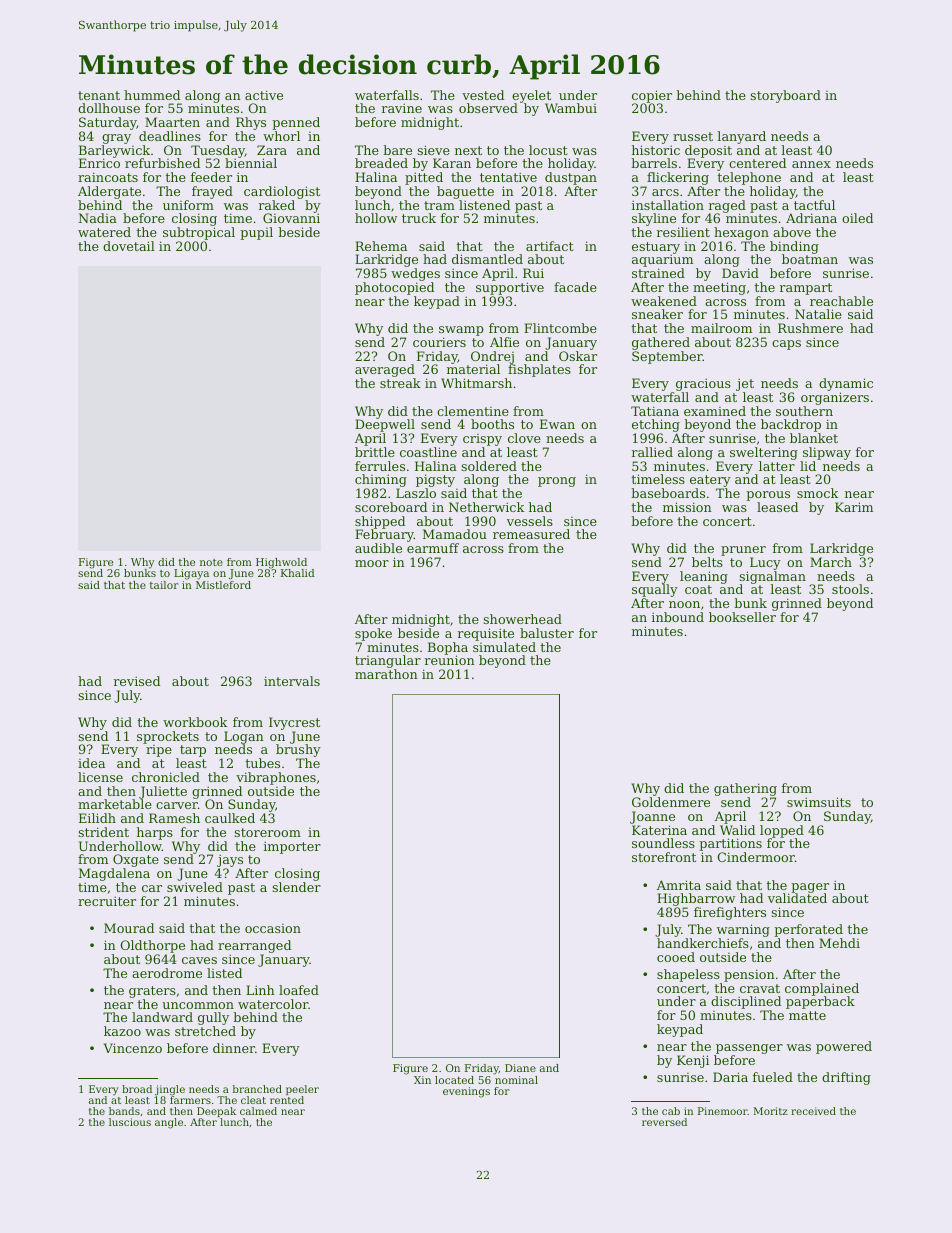  What do you see at coordinates (671, 802) in the document?
I see `Goldenmere` at bounding box center [671, 802].
